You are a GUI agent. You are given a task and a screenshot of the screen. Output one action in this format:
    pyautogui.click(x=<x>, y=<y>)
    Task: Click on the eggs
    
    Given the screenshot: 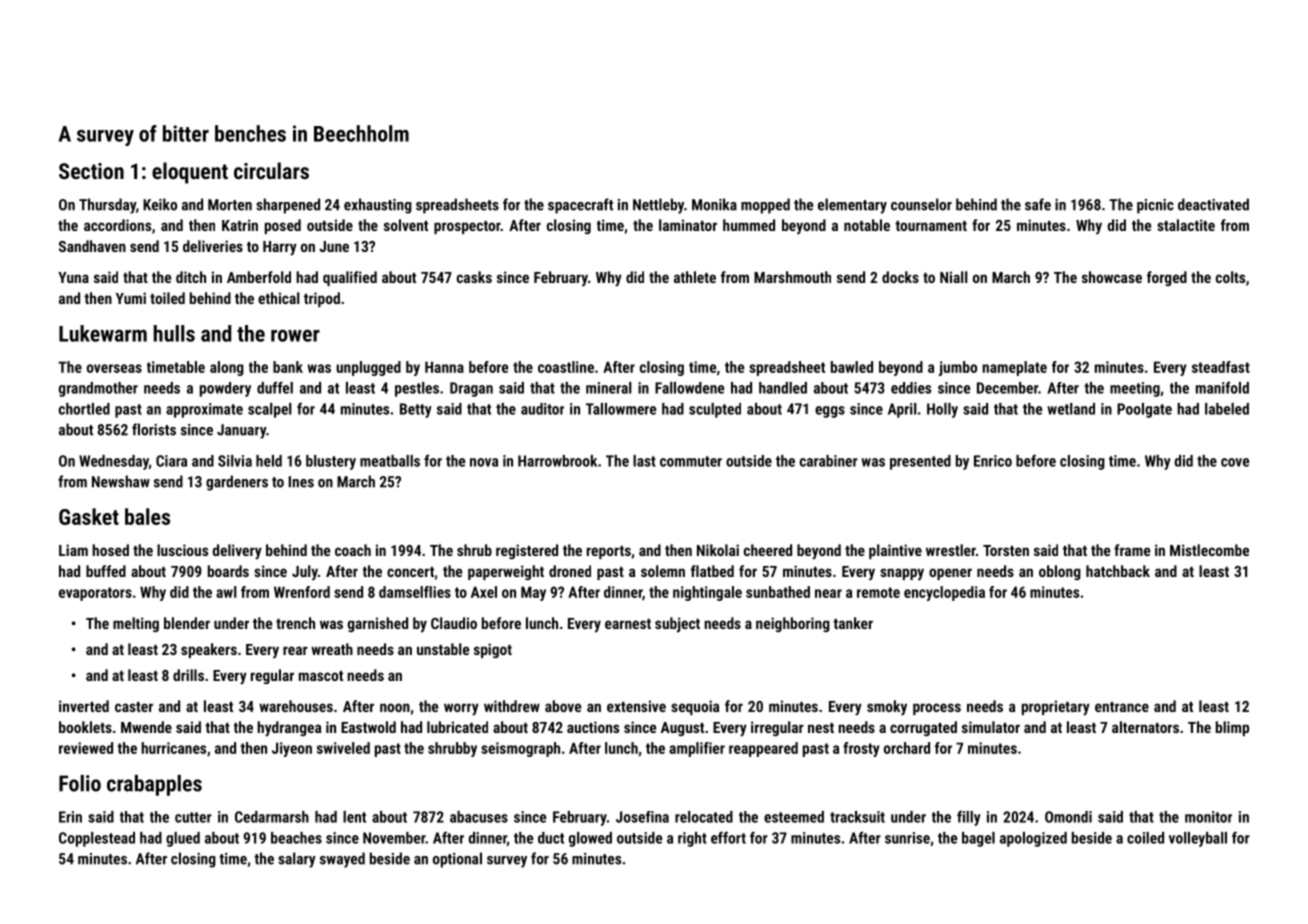 What is the action you would take?
    pyautogui.click(x=830, y=412)
